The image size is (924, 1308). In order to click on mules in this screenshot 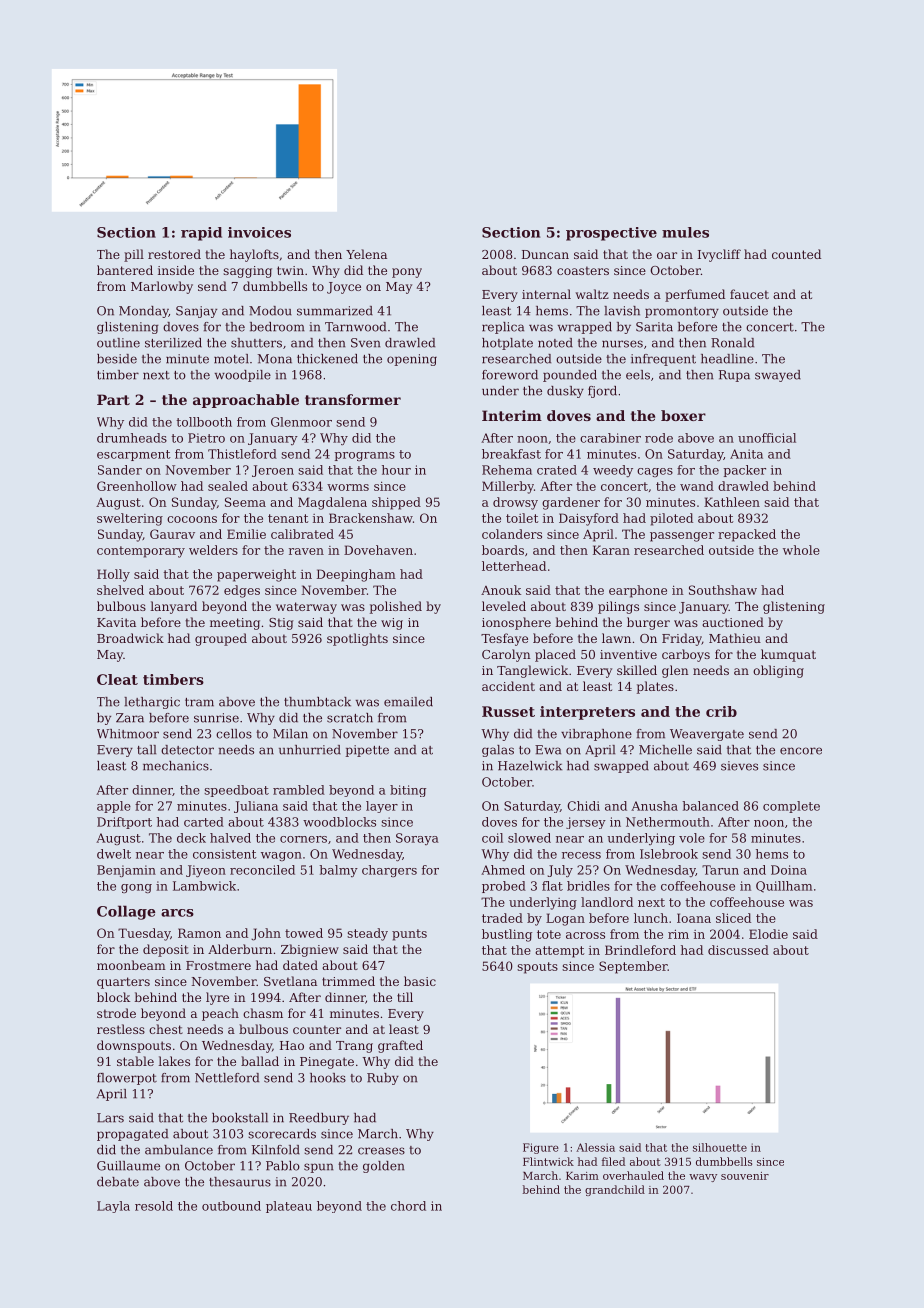, I will do `click(685, 232)`.
